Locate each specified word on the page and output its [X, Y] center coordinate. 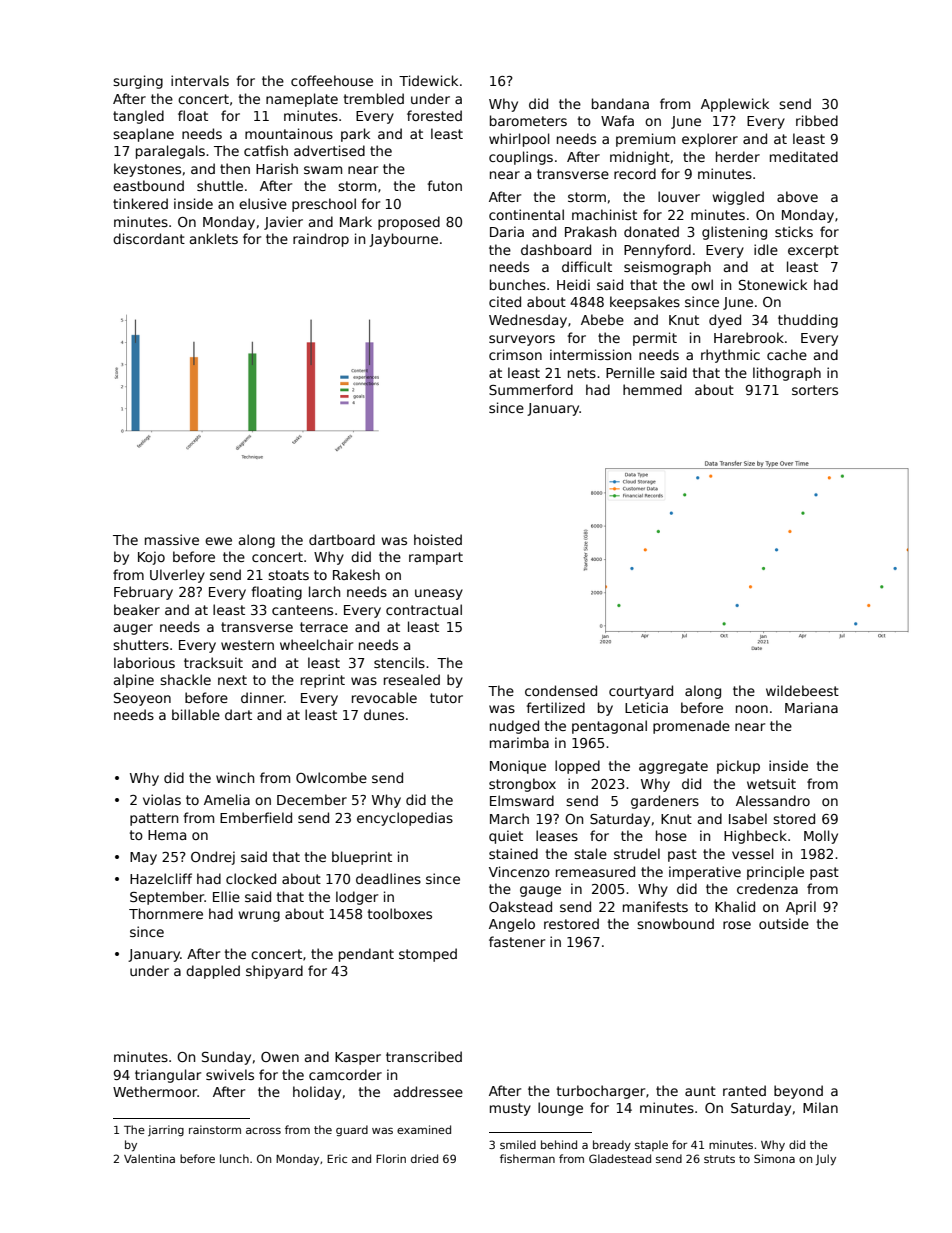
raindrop [321, 240]
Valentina [149, 1158]
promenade [691, 727]
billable [196, 714]
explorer [710, 140]
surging [138, 82]
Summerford [531, 389]
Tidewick [428, 80]
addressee [428, 1091]
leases [557, 835]
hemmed [652, 389]
